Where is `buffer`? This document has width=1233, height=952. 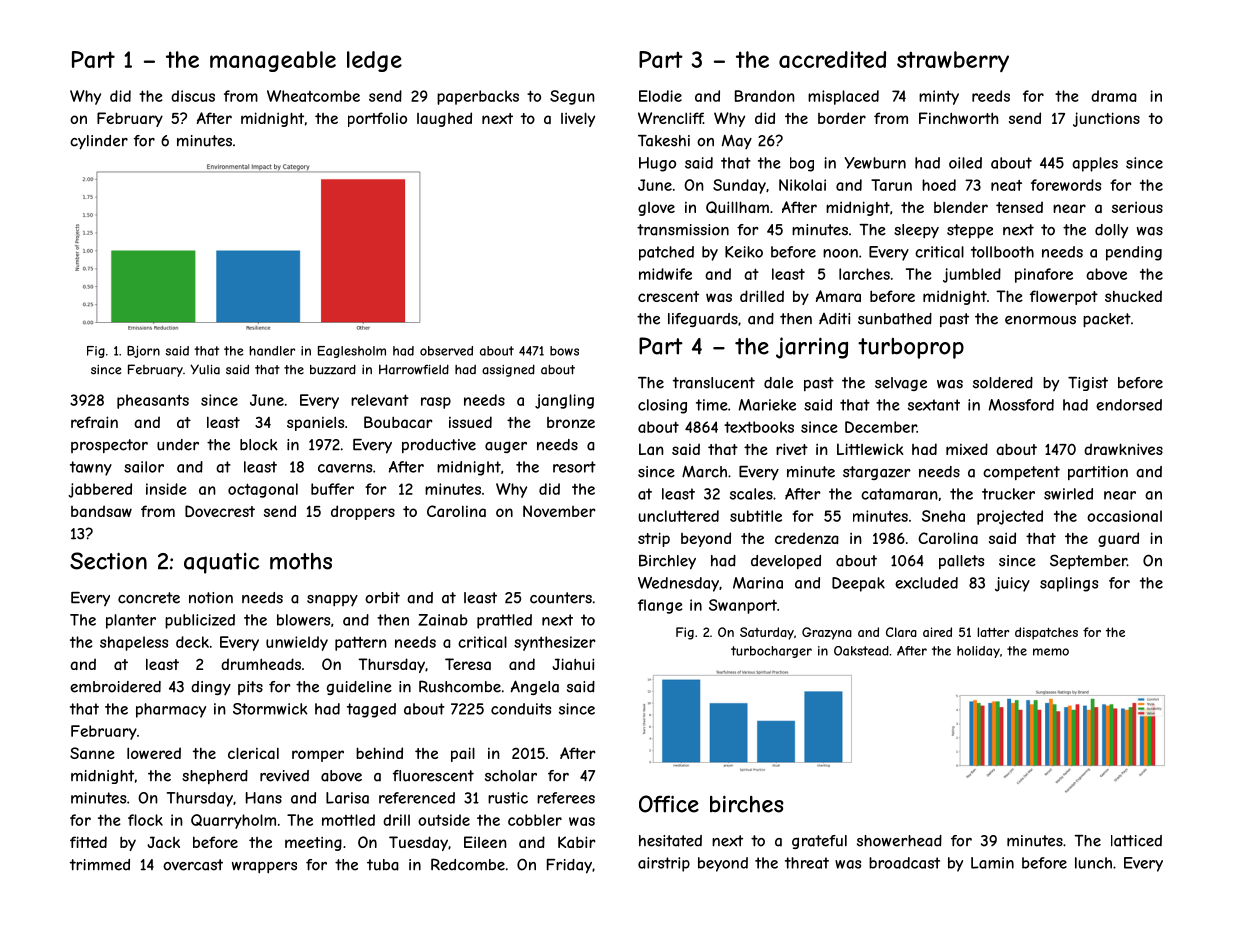
buffer is located at coordinates (332, 489).
